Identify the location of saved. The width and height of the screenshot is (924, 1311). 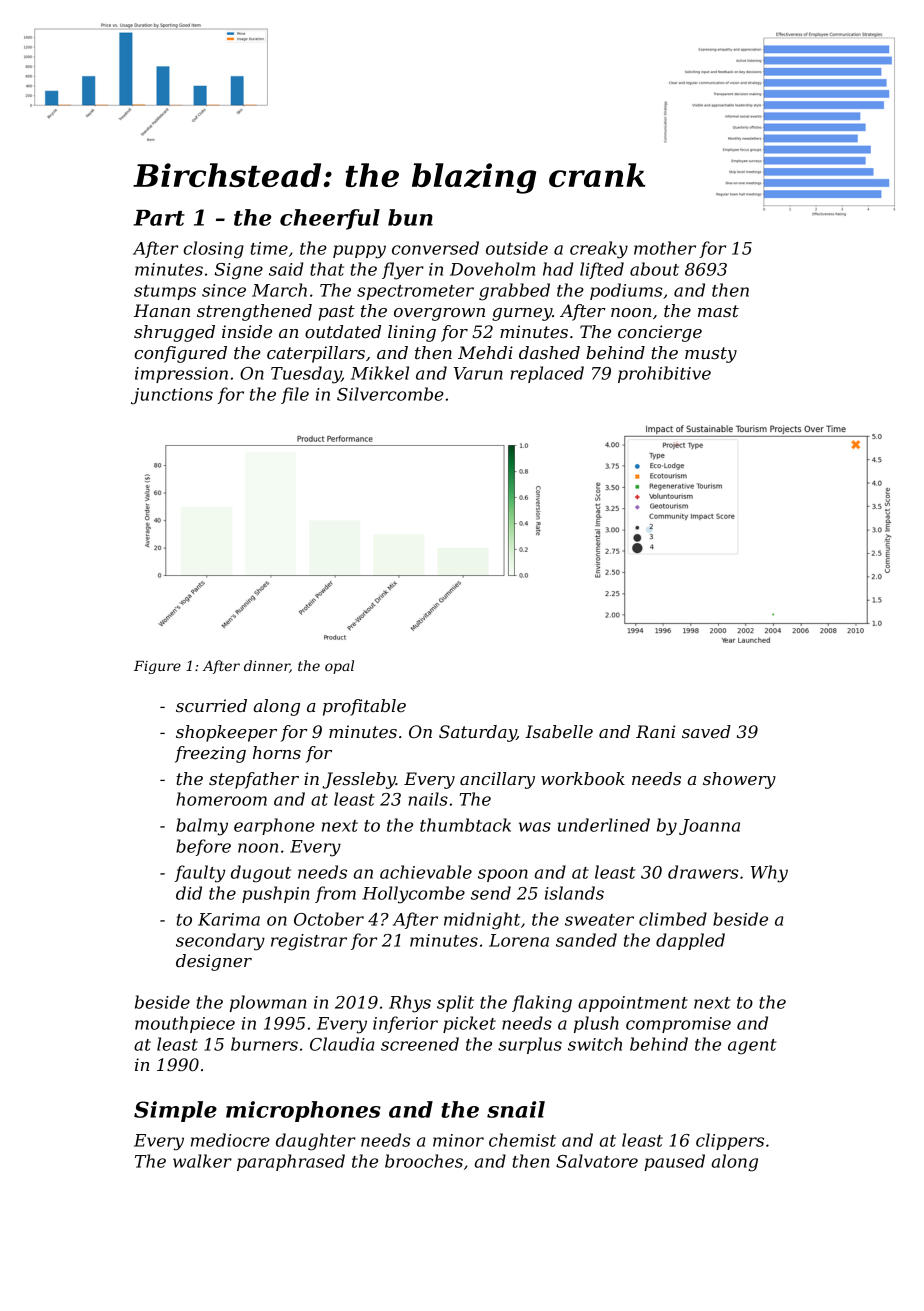
(706, 731).
